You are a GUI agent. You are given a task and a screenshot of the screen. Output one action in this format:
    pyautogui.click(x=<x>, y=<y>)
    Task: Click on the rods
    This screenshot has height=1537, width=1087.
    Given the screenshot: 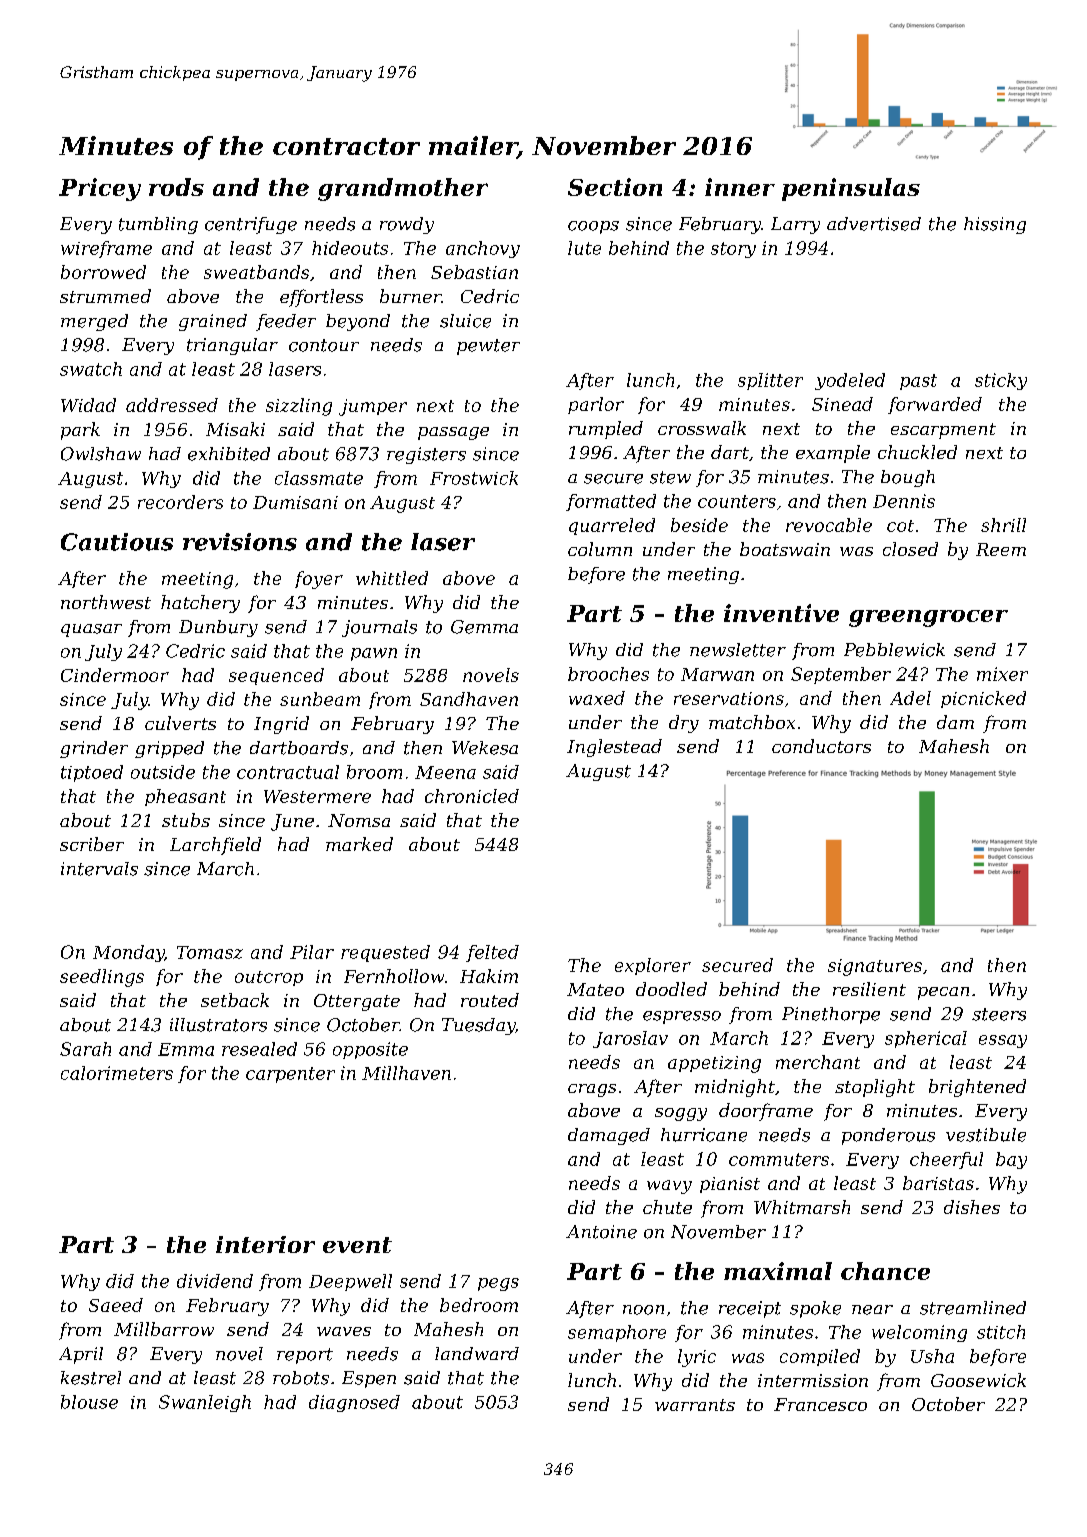 What is the action you would take?
    pyautogui.click(x=176, y=187)
